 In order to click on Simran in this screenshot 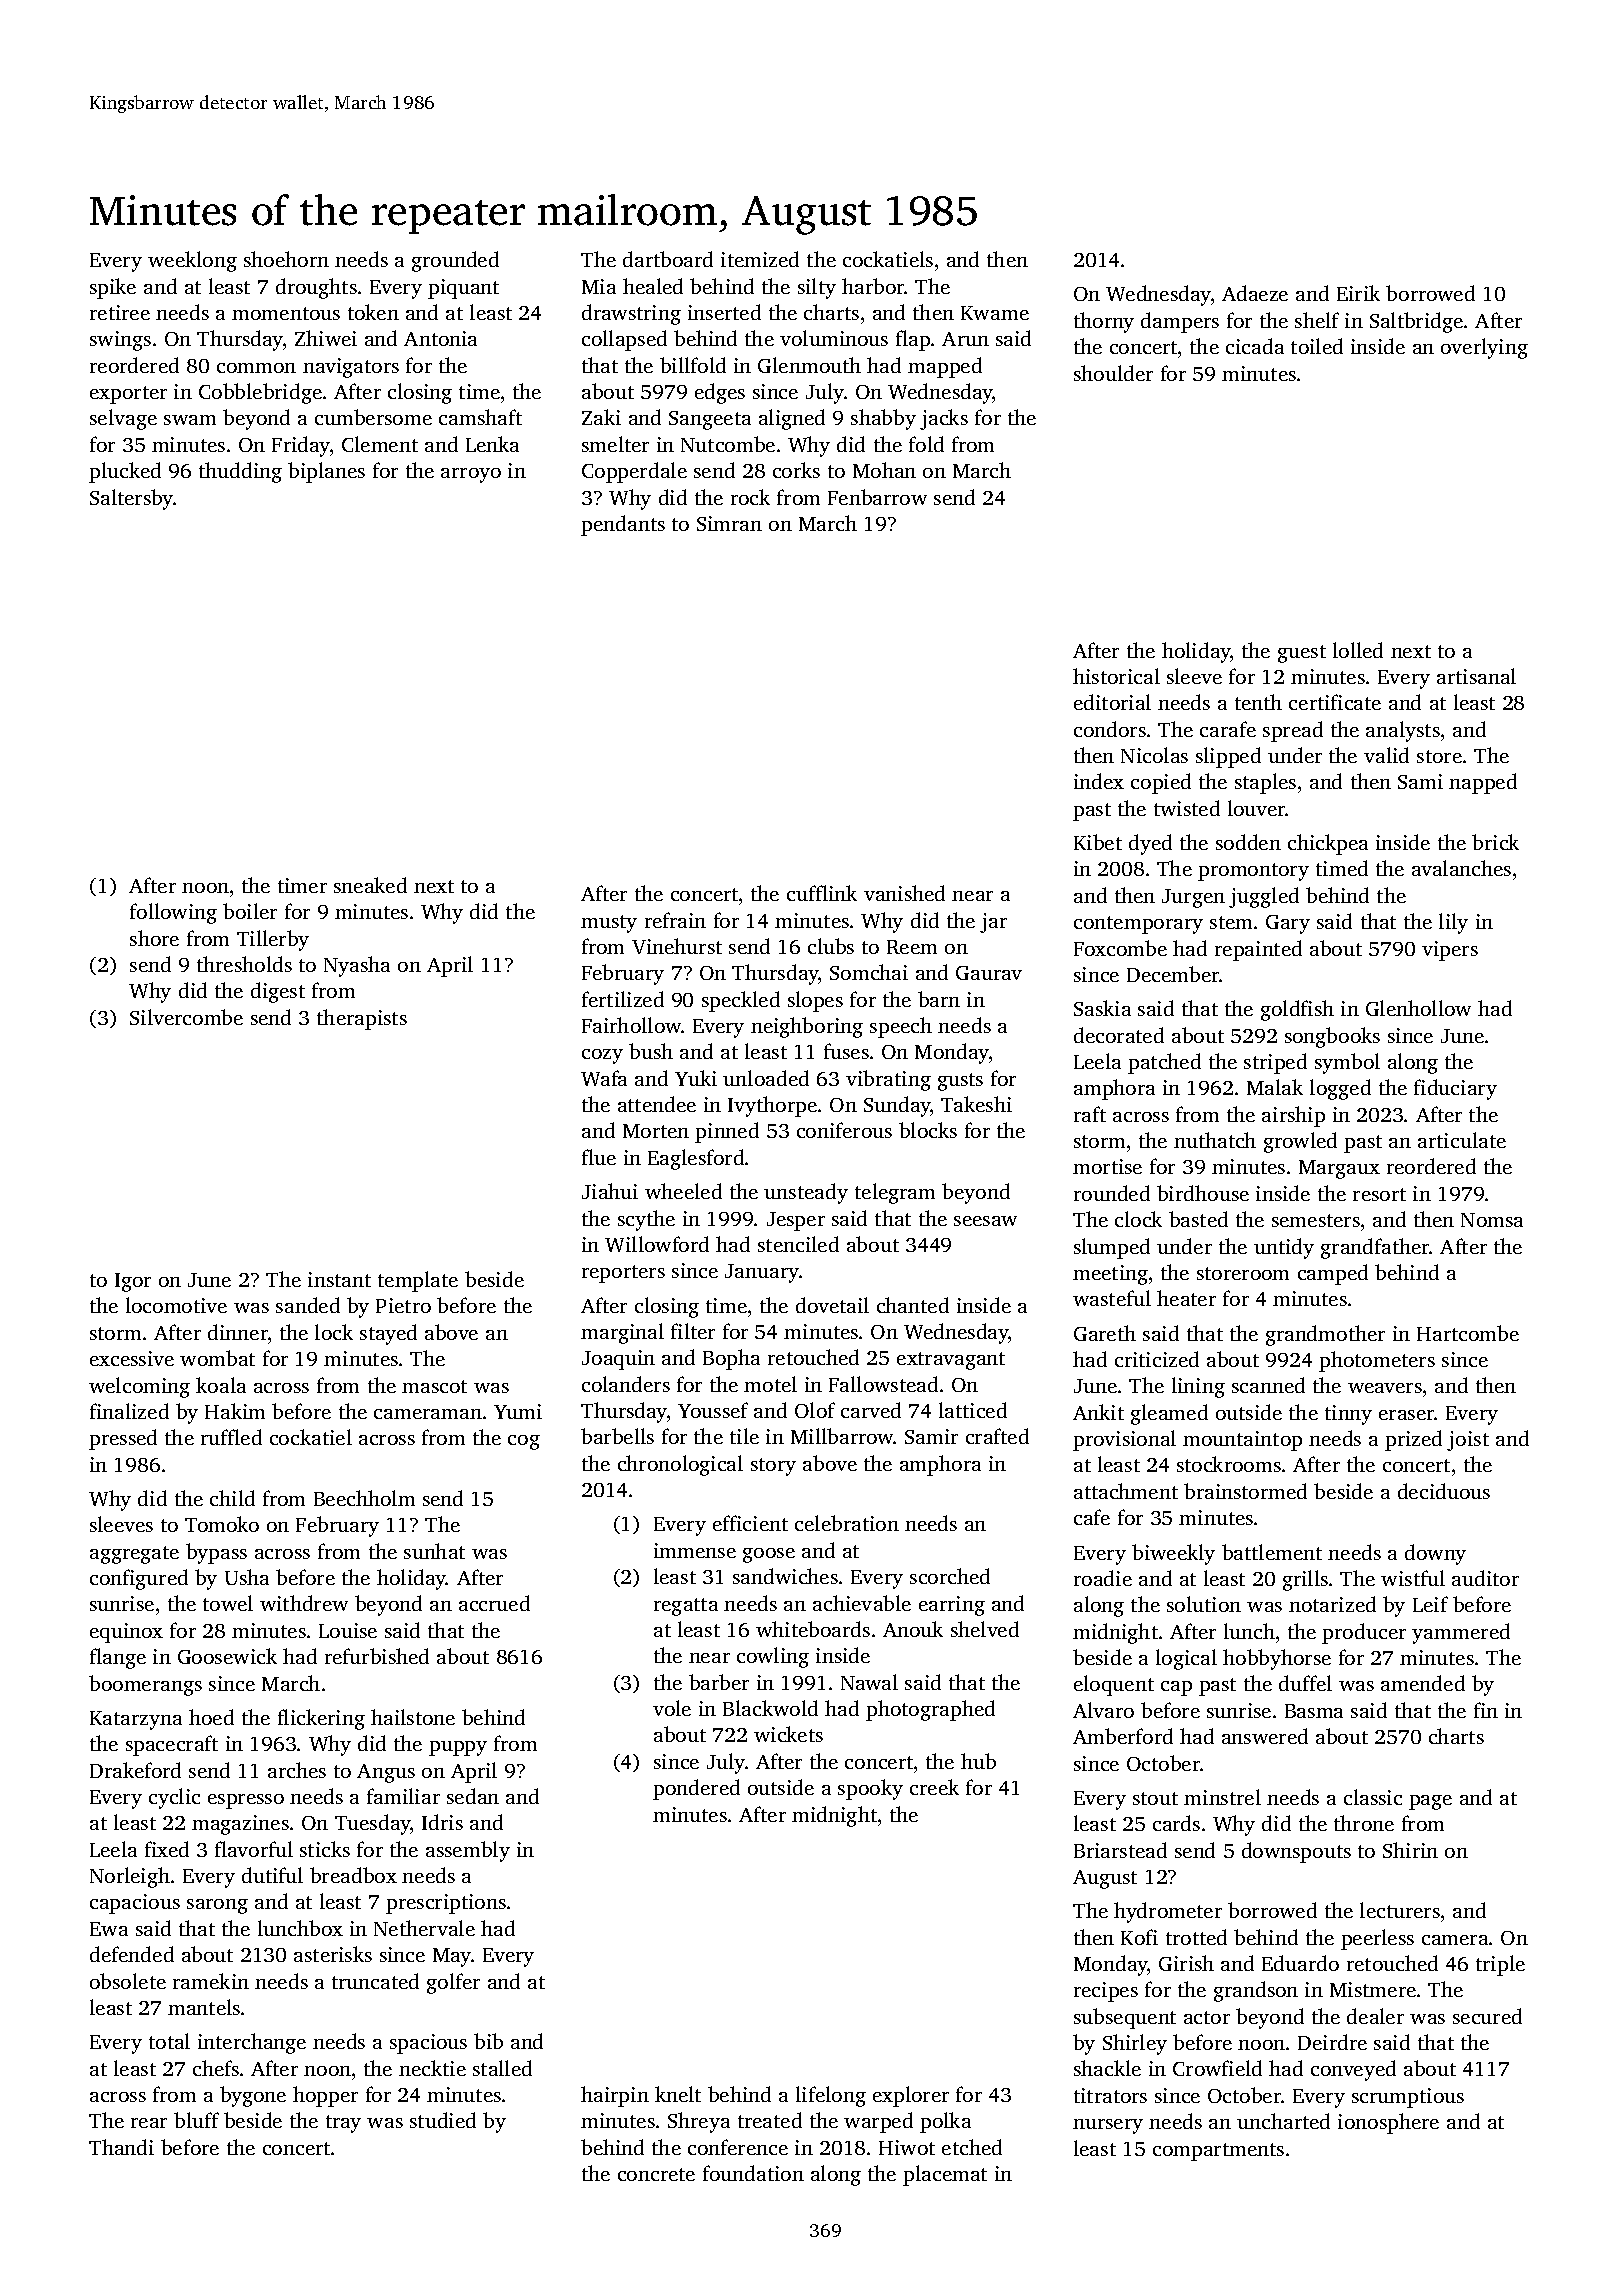, I will do `click(729, 523)`.
